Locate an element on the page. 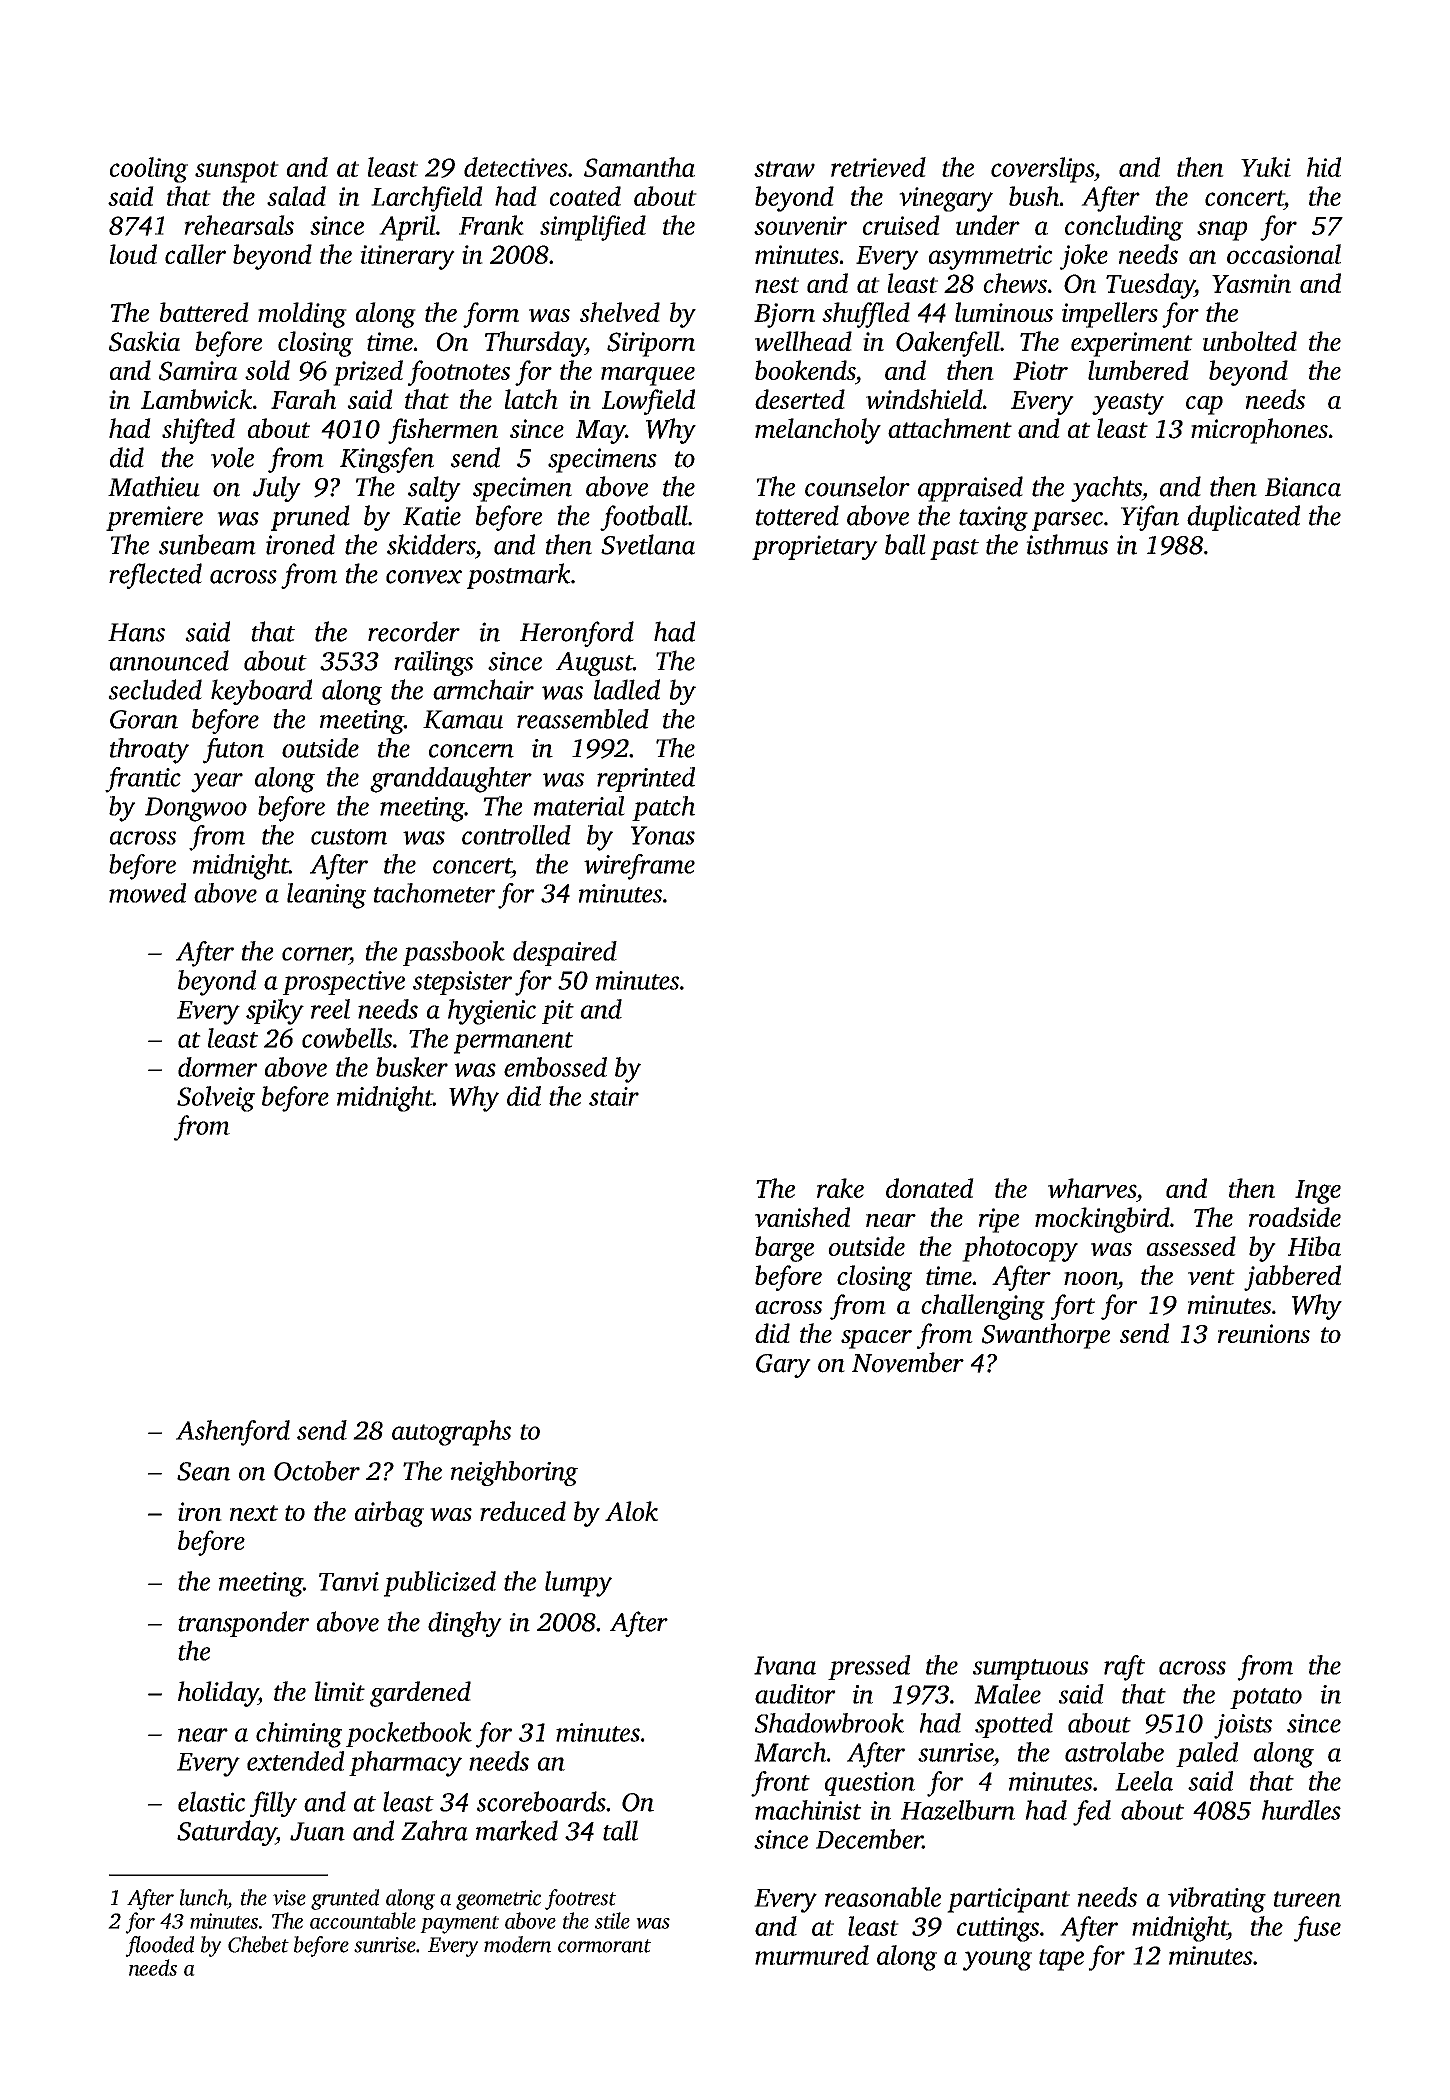  raft is located at coordinates (1124, 1668).
